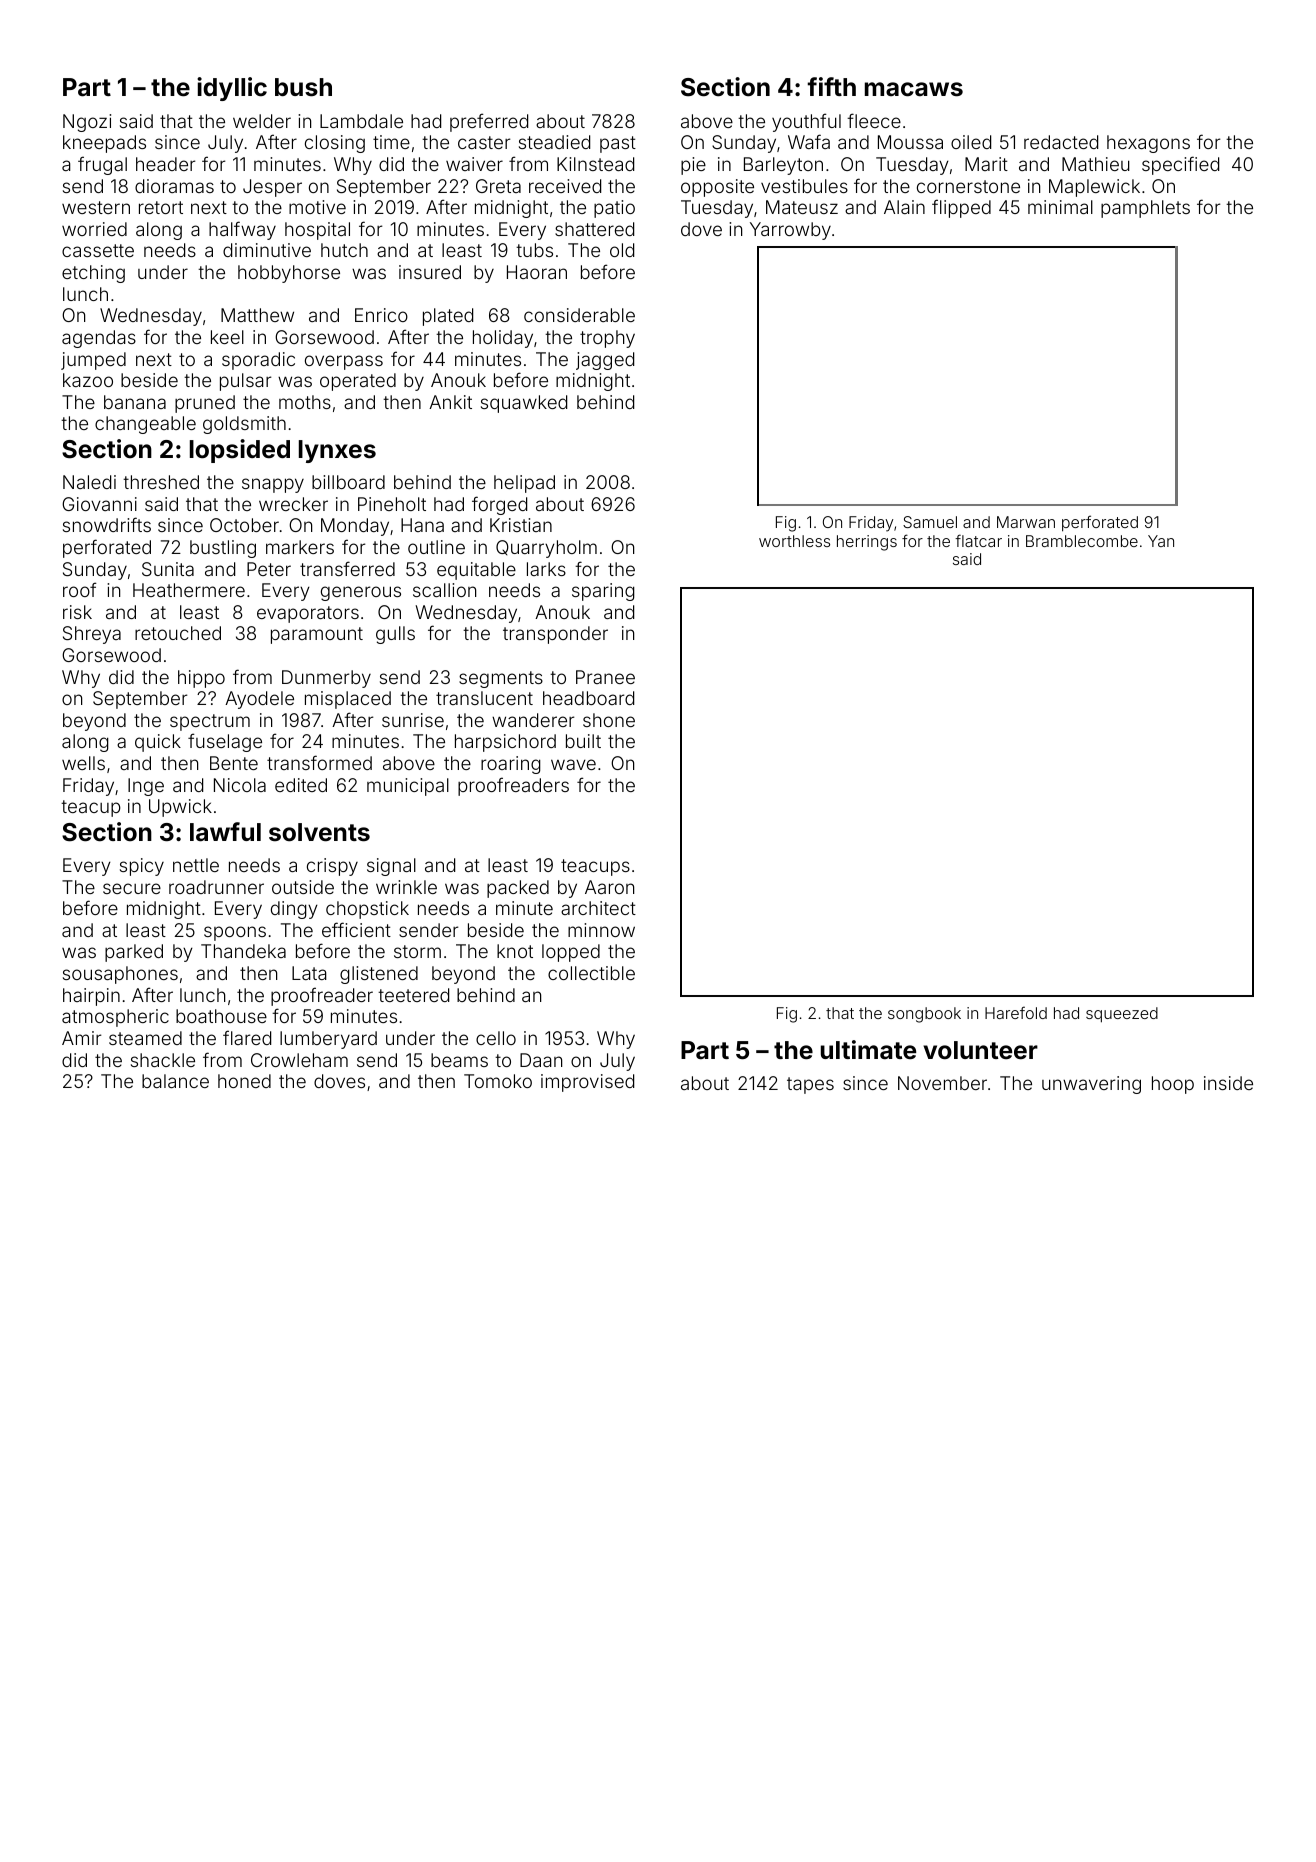 The image size is (1316, 1862). What do you see at coordinates (587, 1083) in the image?
I see `improvised` at bounding box center [587, 1083].
